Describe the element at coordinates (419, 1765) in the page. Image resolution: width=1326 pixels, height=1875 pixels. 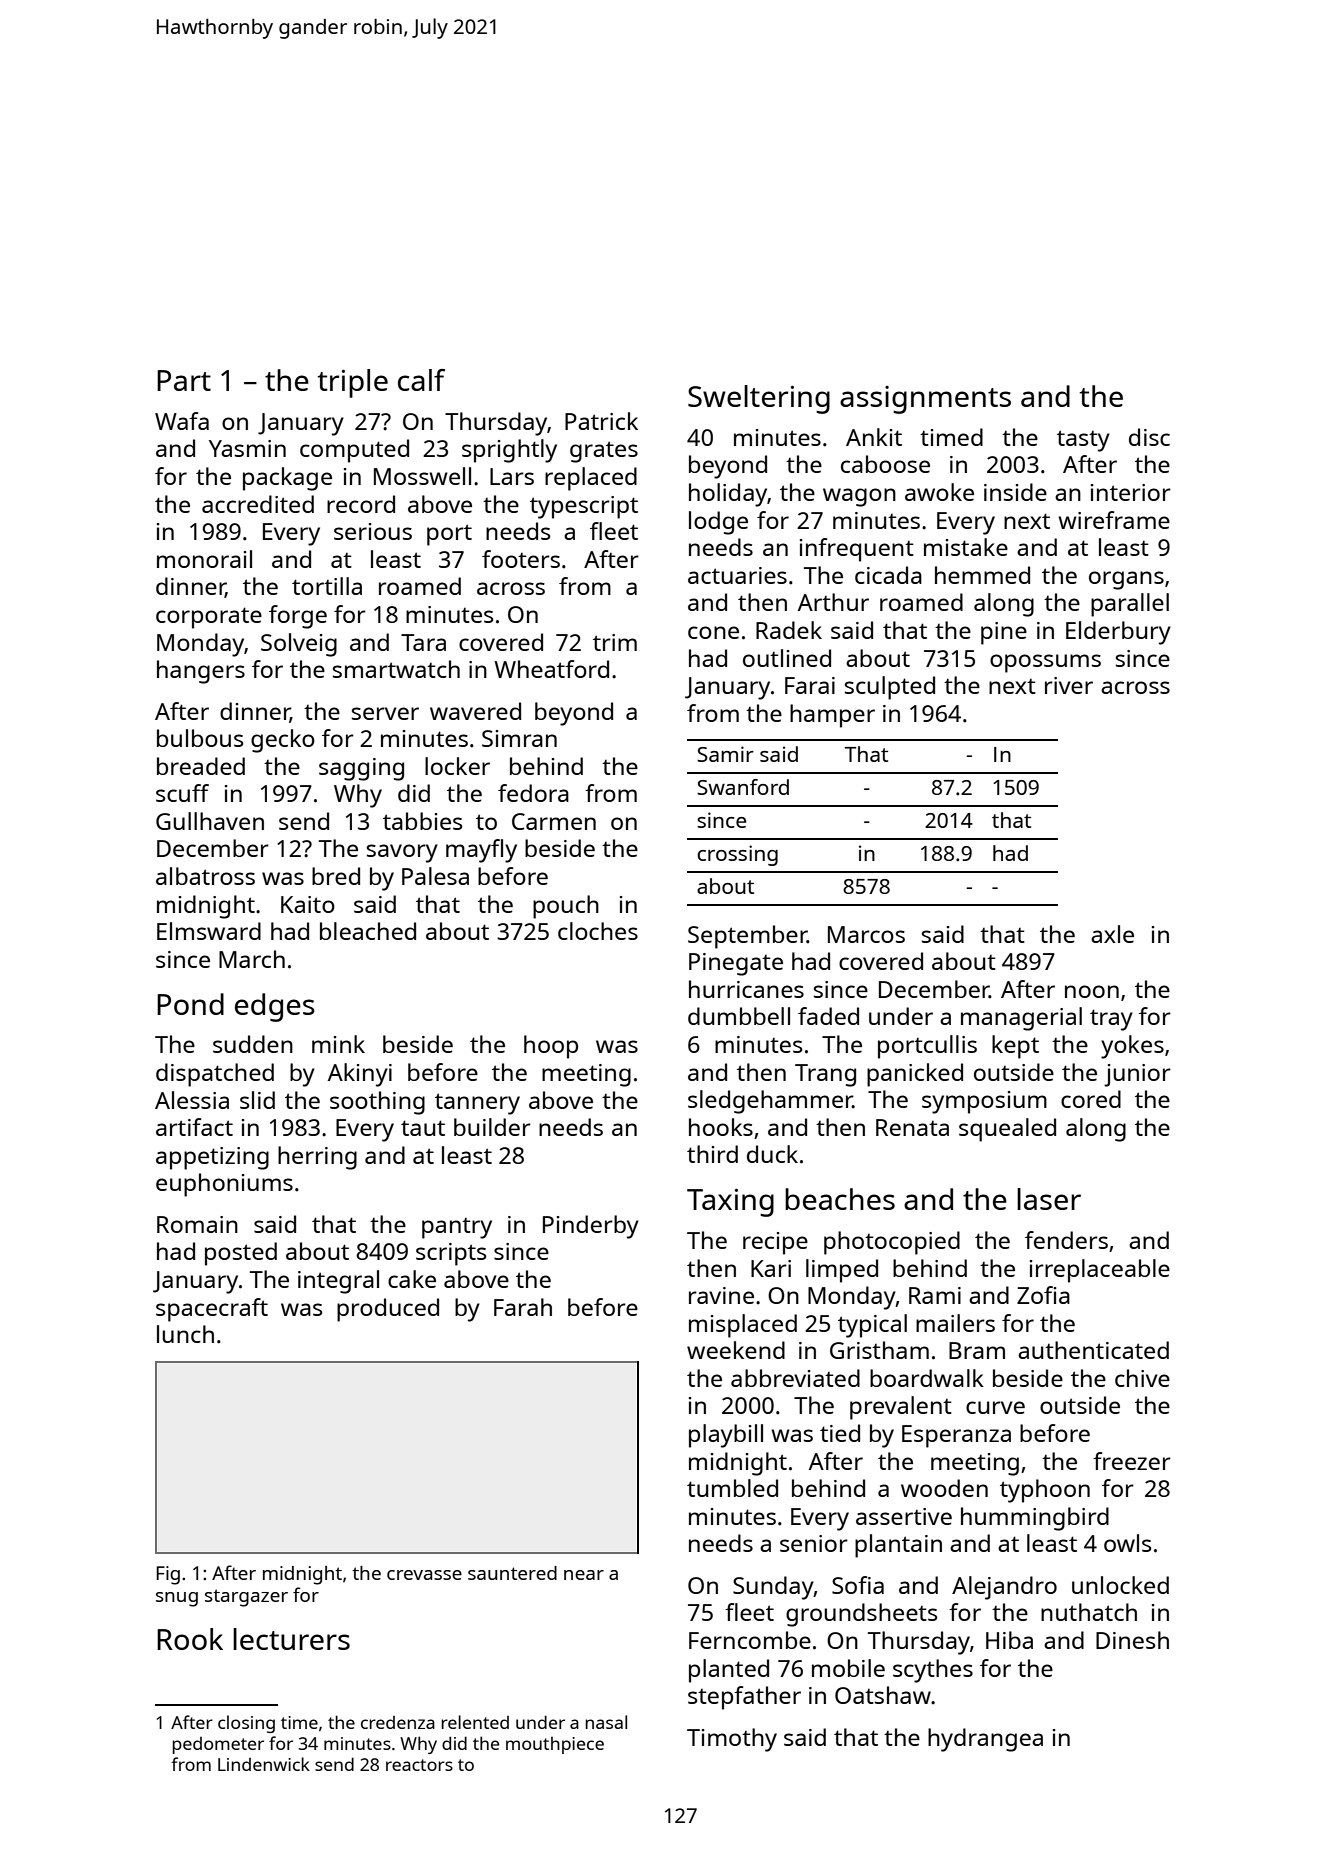
I see `reactors` at that location.
